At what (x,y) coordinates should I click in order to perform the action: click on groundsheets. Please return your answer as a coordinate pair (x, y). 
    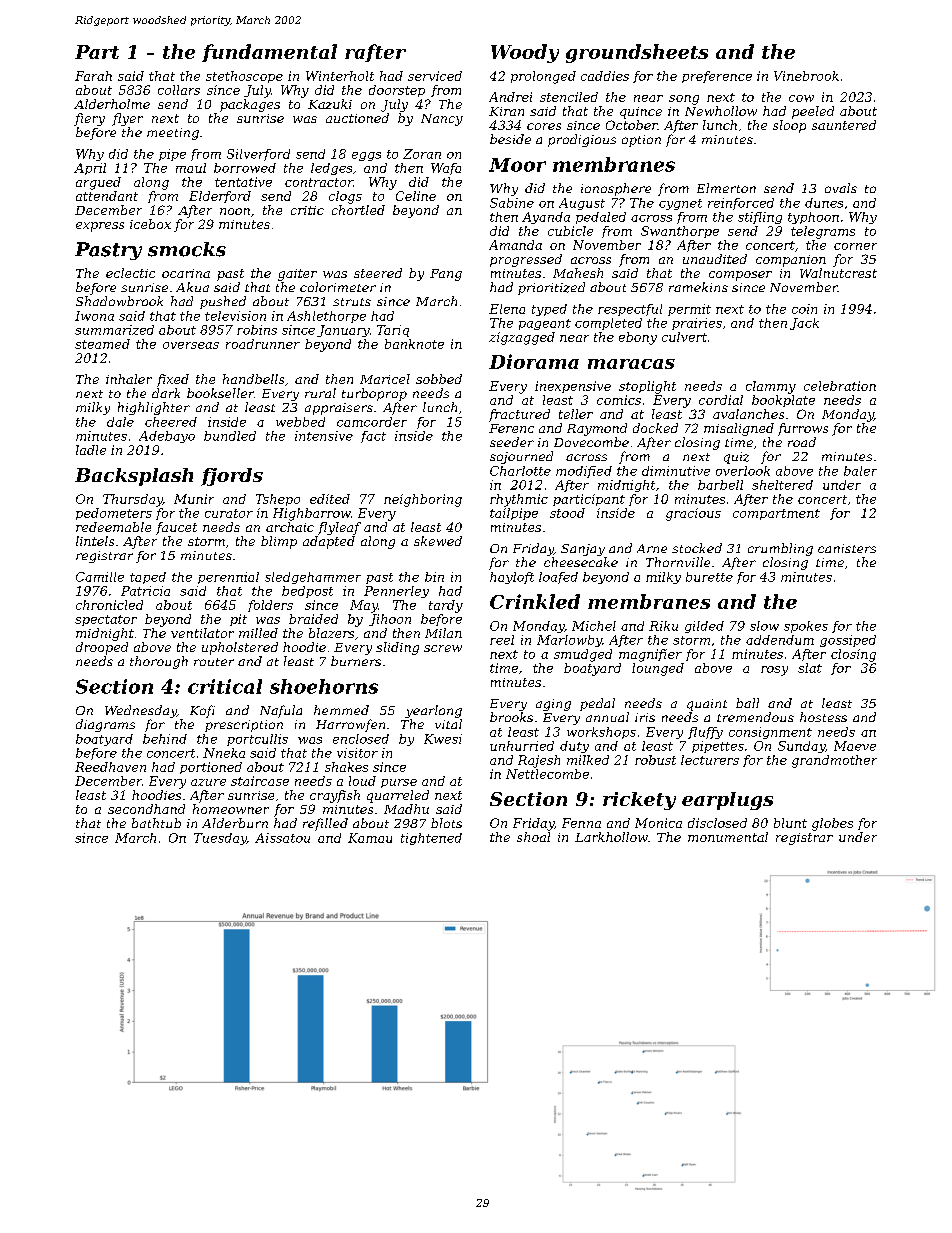
    Looking at the image, I should click on (637, 53).
